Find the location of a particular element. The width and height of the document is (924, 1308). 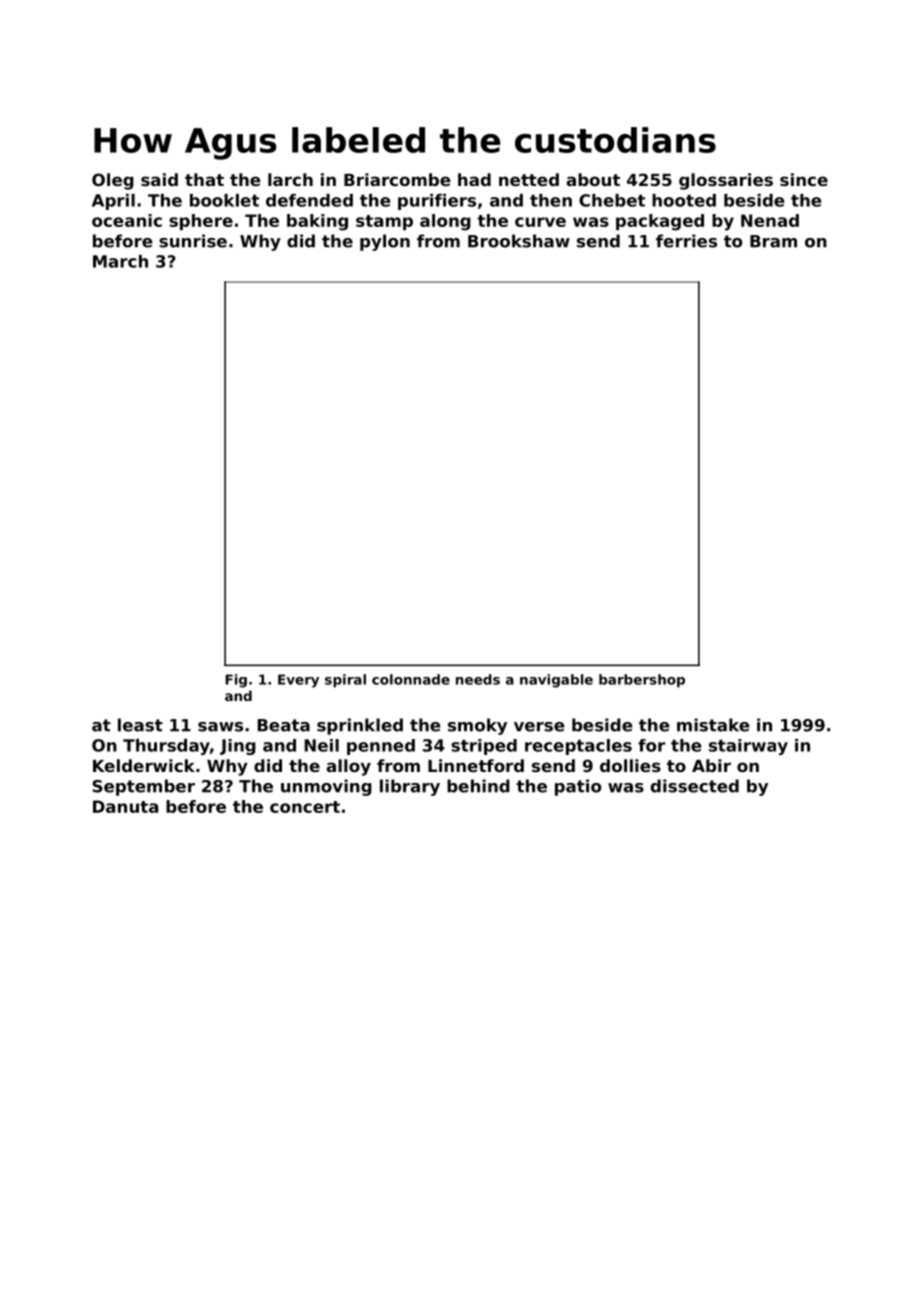

mistake is located at coordinates (713, 725).
